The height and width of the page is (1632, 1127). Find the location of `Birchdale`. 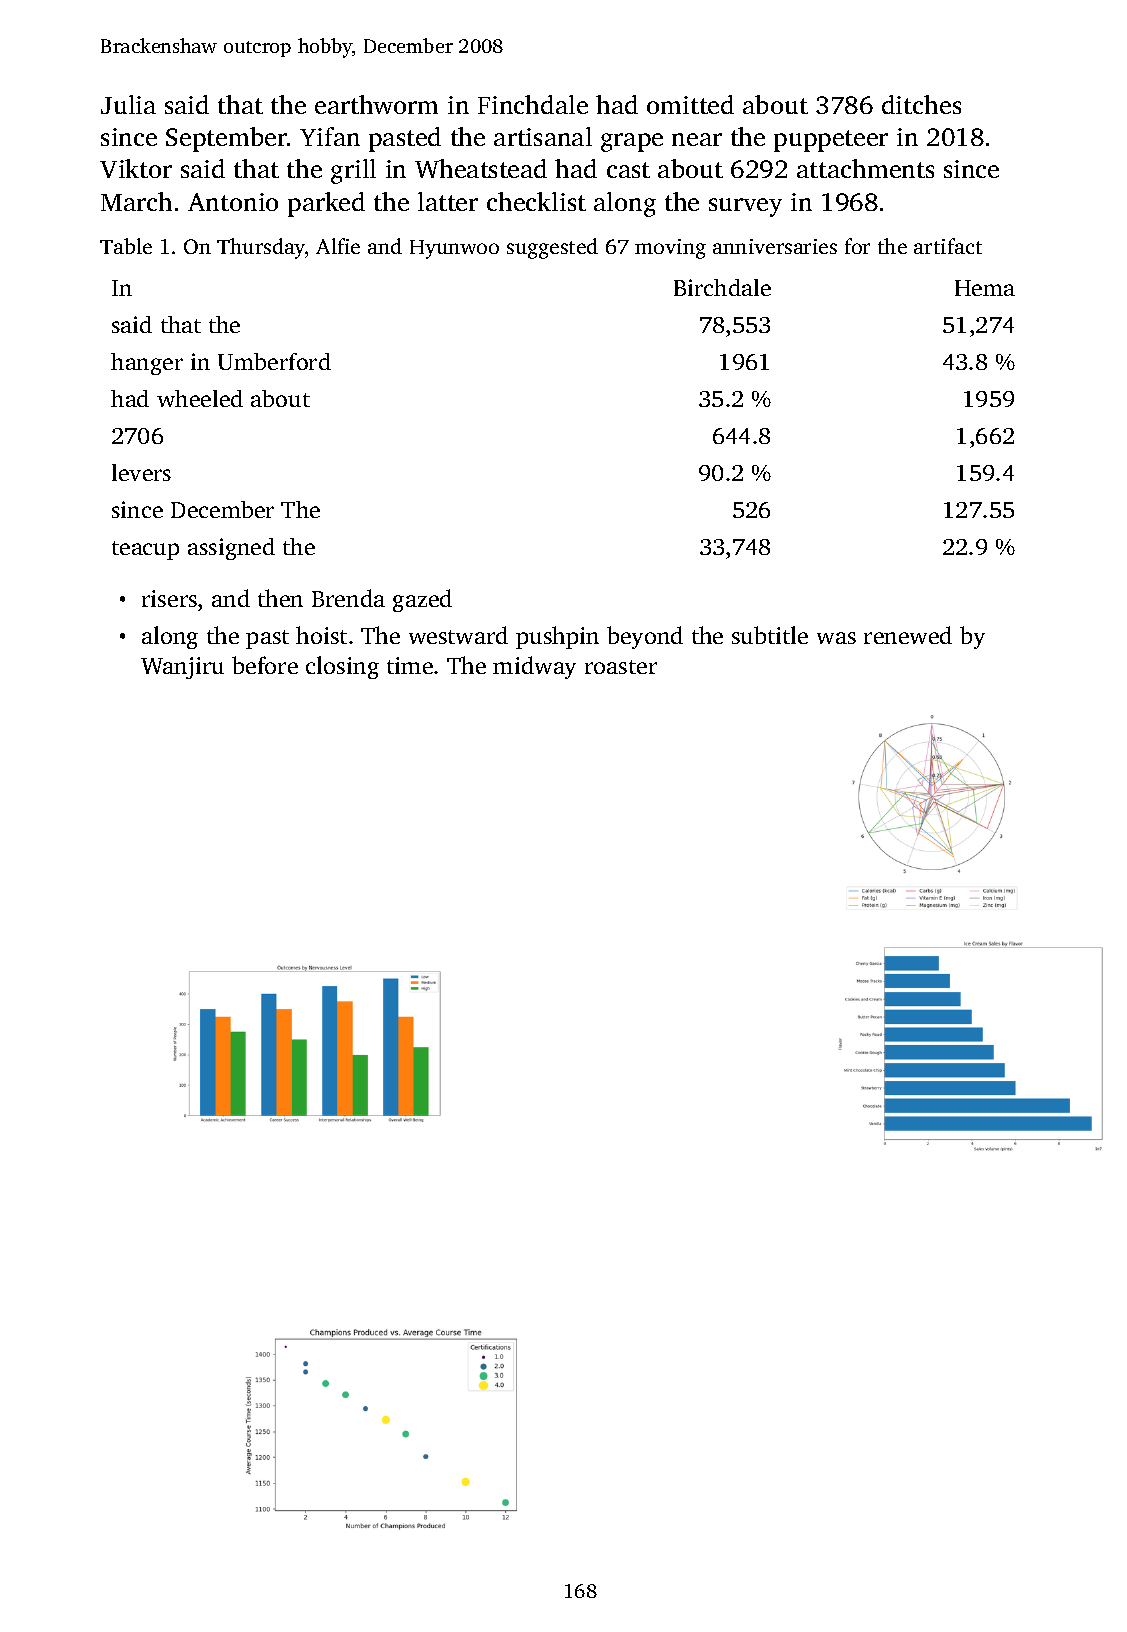

Birchdale is located at coordinates (722, 287).
